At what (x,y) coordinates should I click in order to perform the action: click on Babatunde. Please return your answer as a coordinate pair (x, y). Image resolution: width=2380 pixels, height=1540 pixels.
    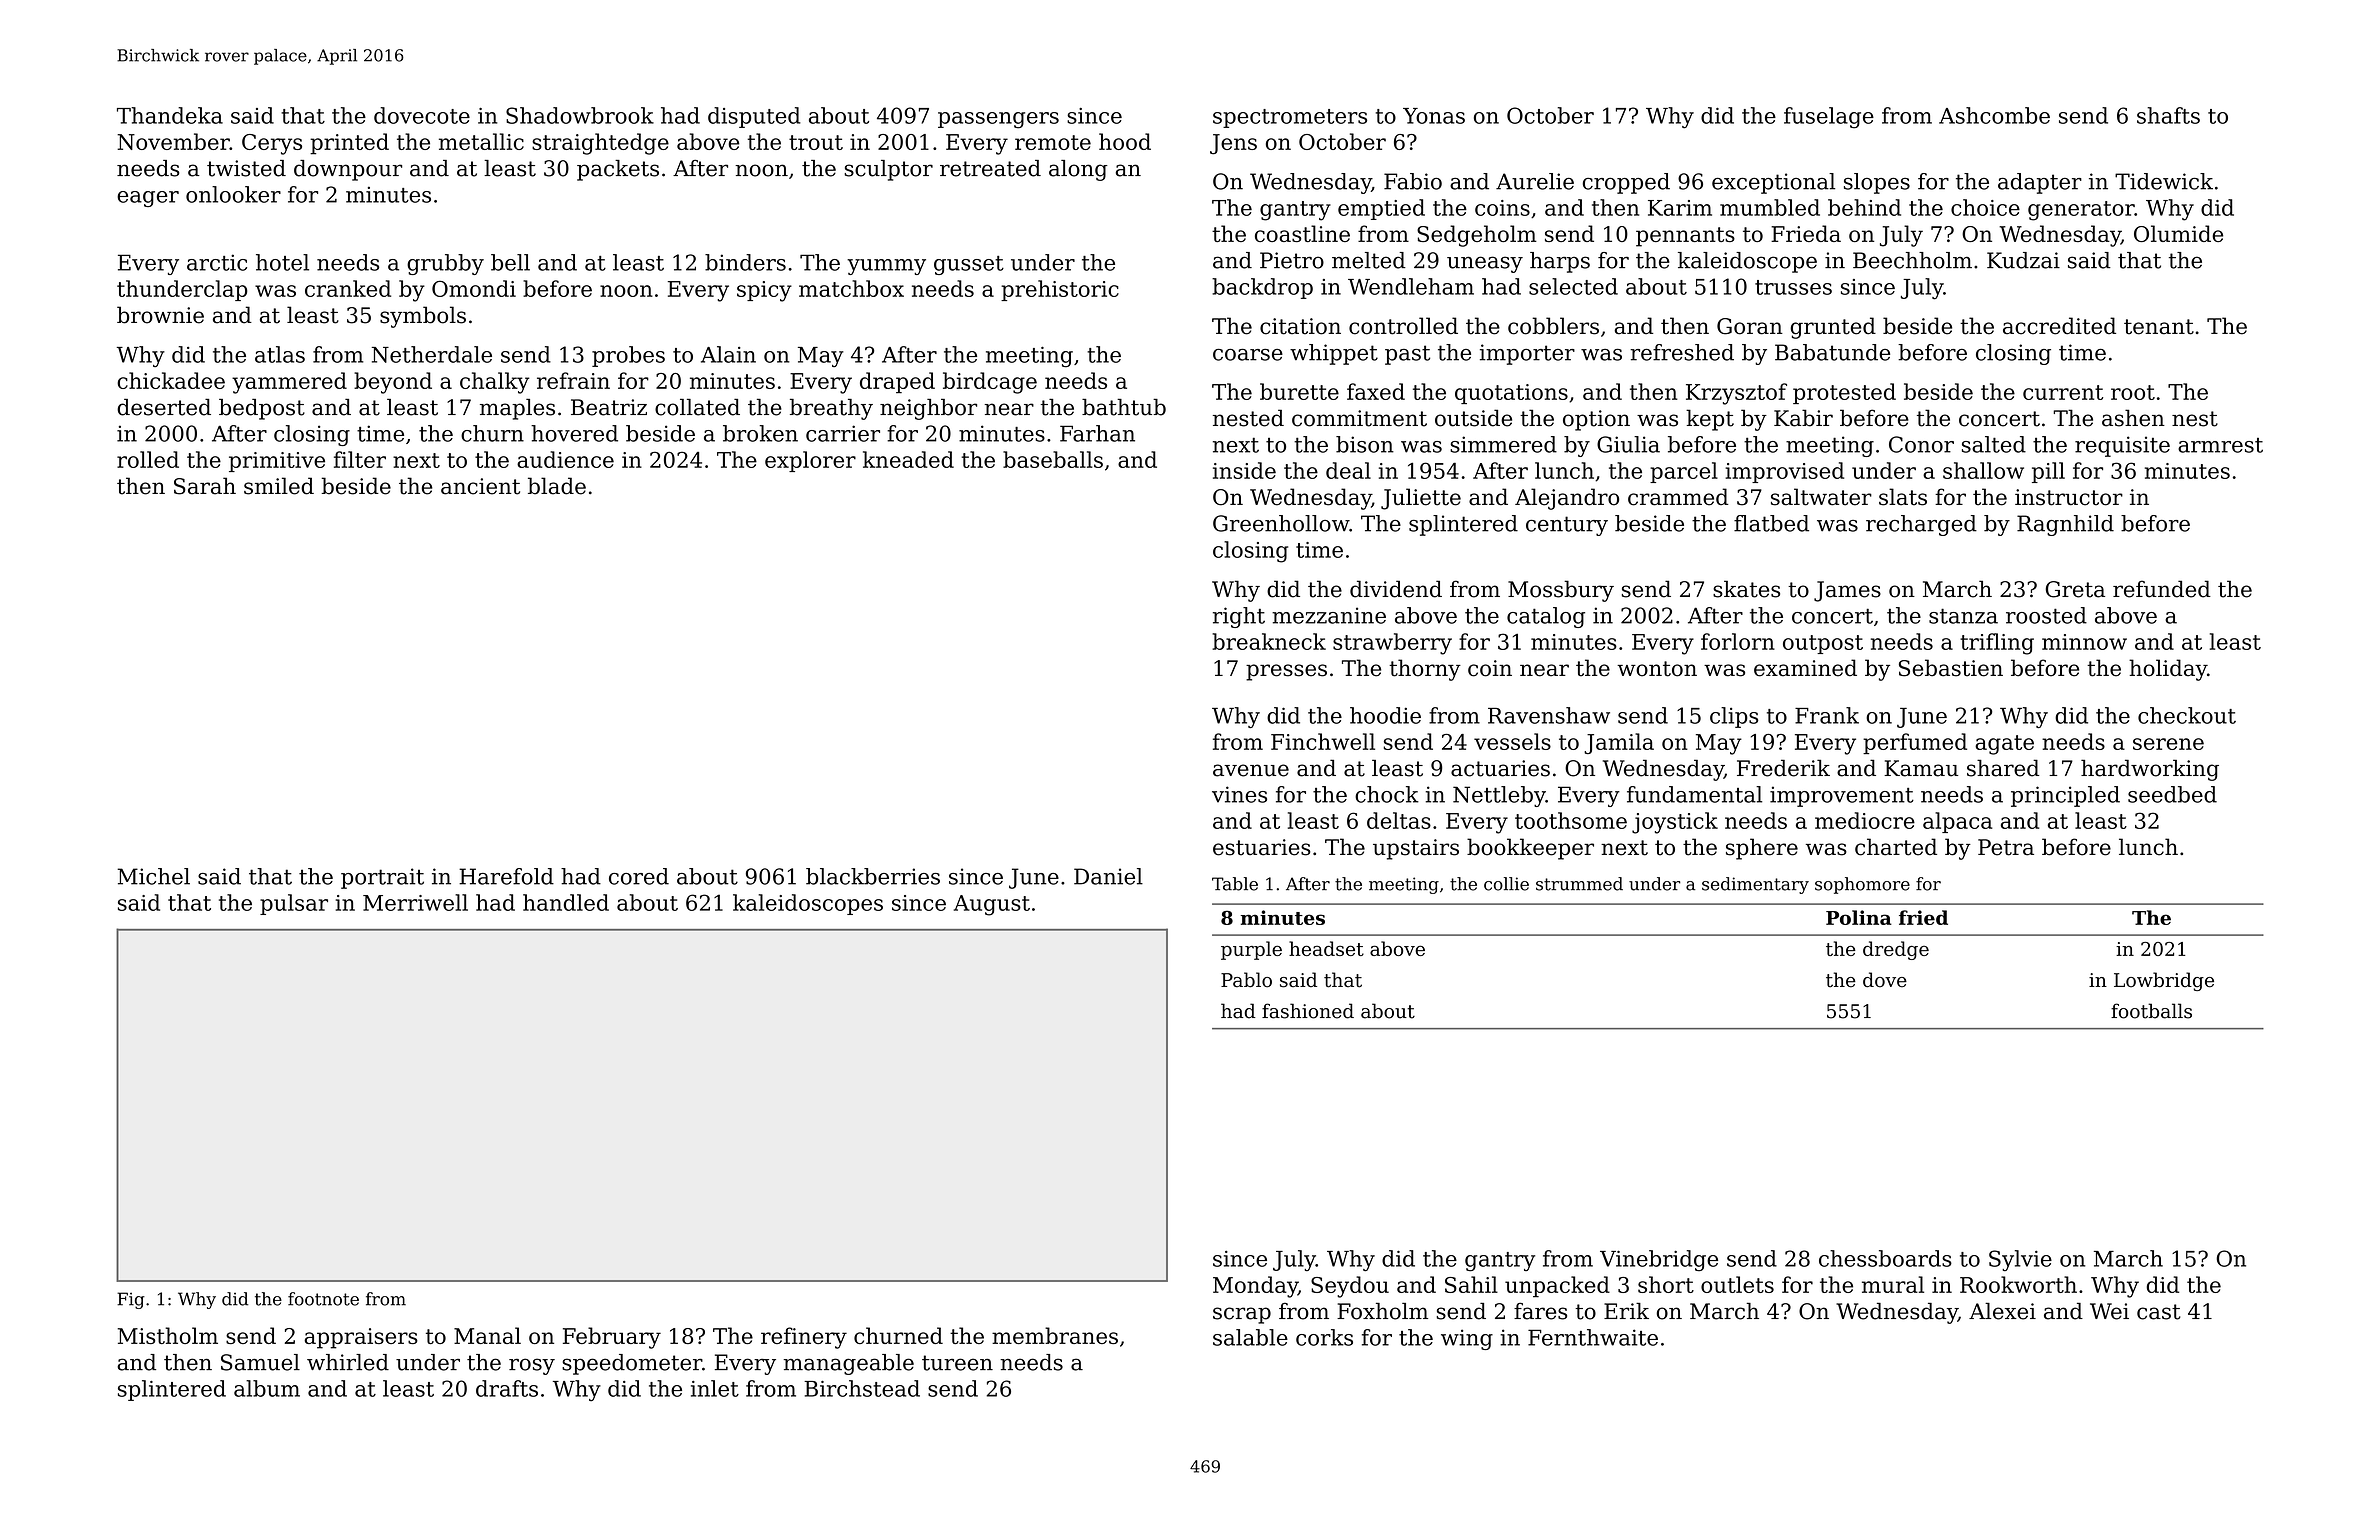
    Looking at the image, I should click on (1832, 352).
